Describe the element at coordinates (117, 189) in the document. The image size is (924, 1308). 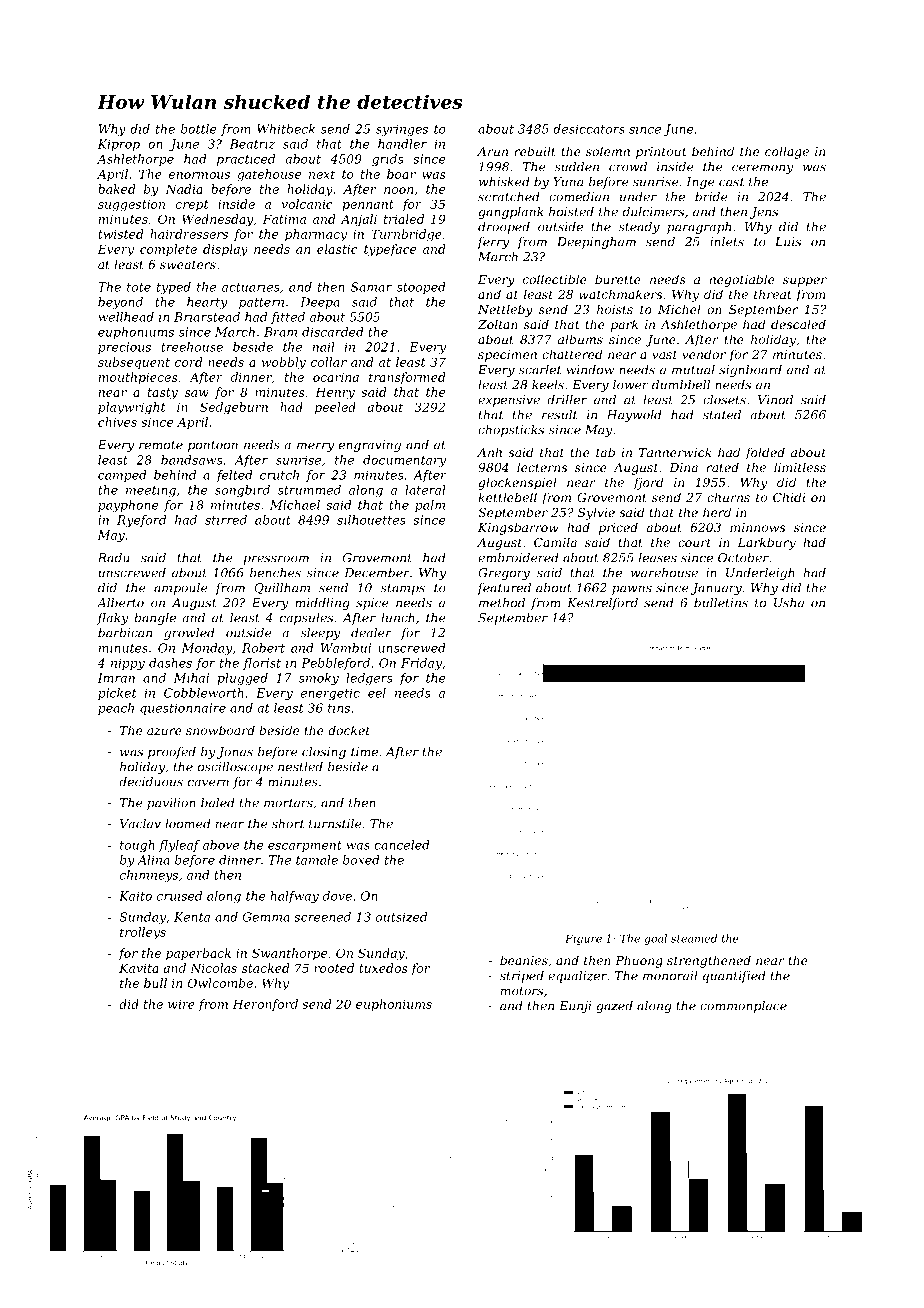
I see `baked` at that location.
